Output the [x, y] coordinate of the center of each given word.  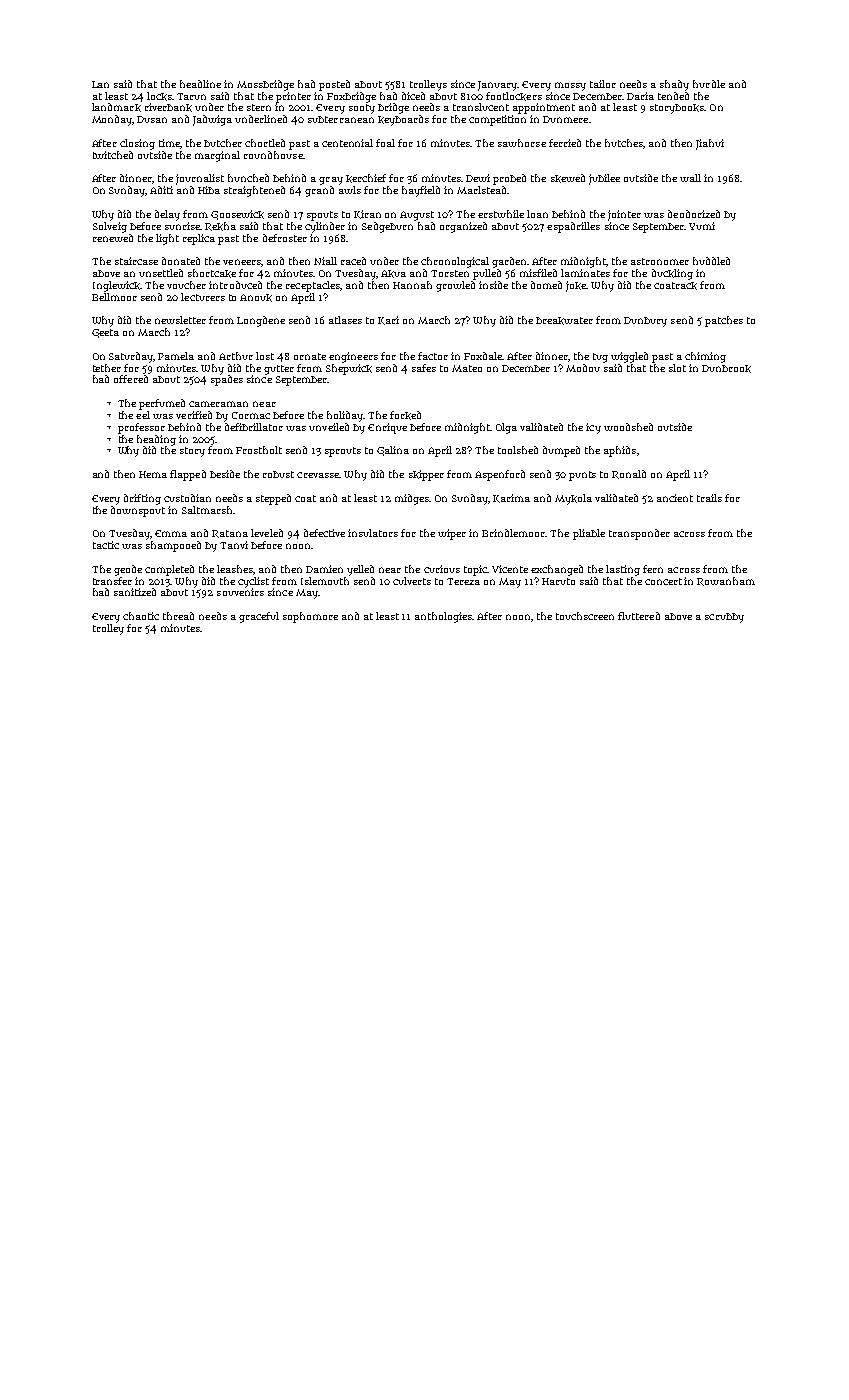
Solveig [110, 227]
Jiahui [710, 144]
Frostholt [259, 450]
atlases [345, 320]
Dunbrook [726, 369]
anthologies [443, 617]
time [169, 143]
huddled [711, 261]
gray [331, 181]
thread [178, 616]
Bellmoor [114, 297]
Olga [506, 428]
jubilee [604, 179]
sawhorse [522, 143]
